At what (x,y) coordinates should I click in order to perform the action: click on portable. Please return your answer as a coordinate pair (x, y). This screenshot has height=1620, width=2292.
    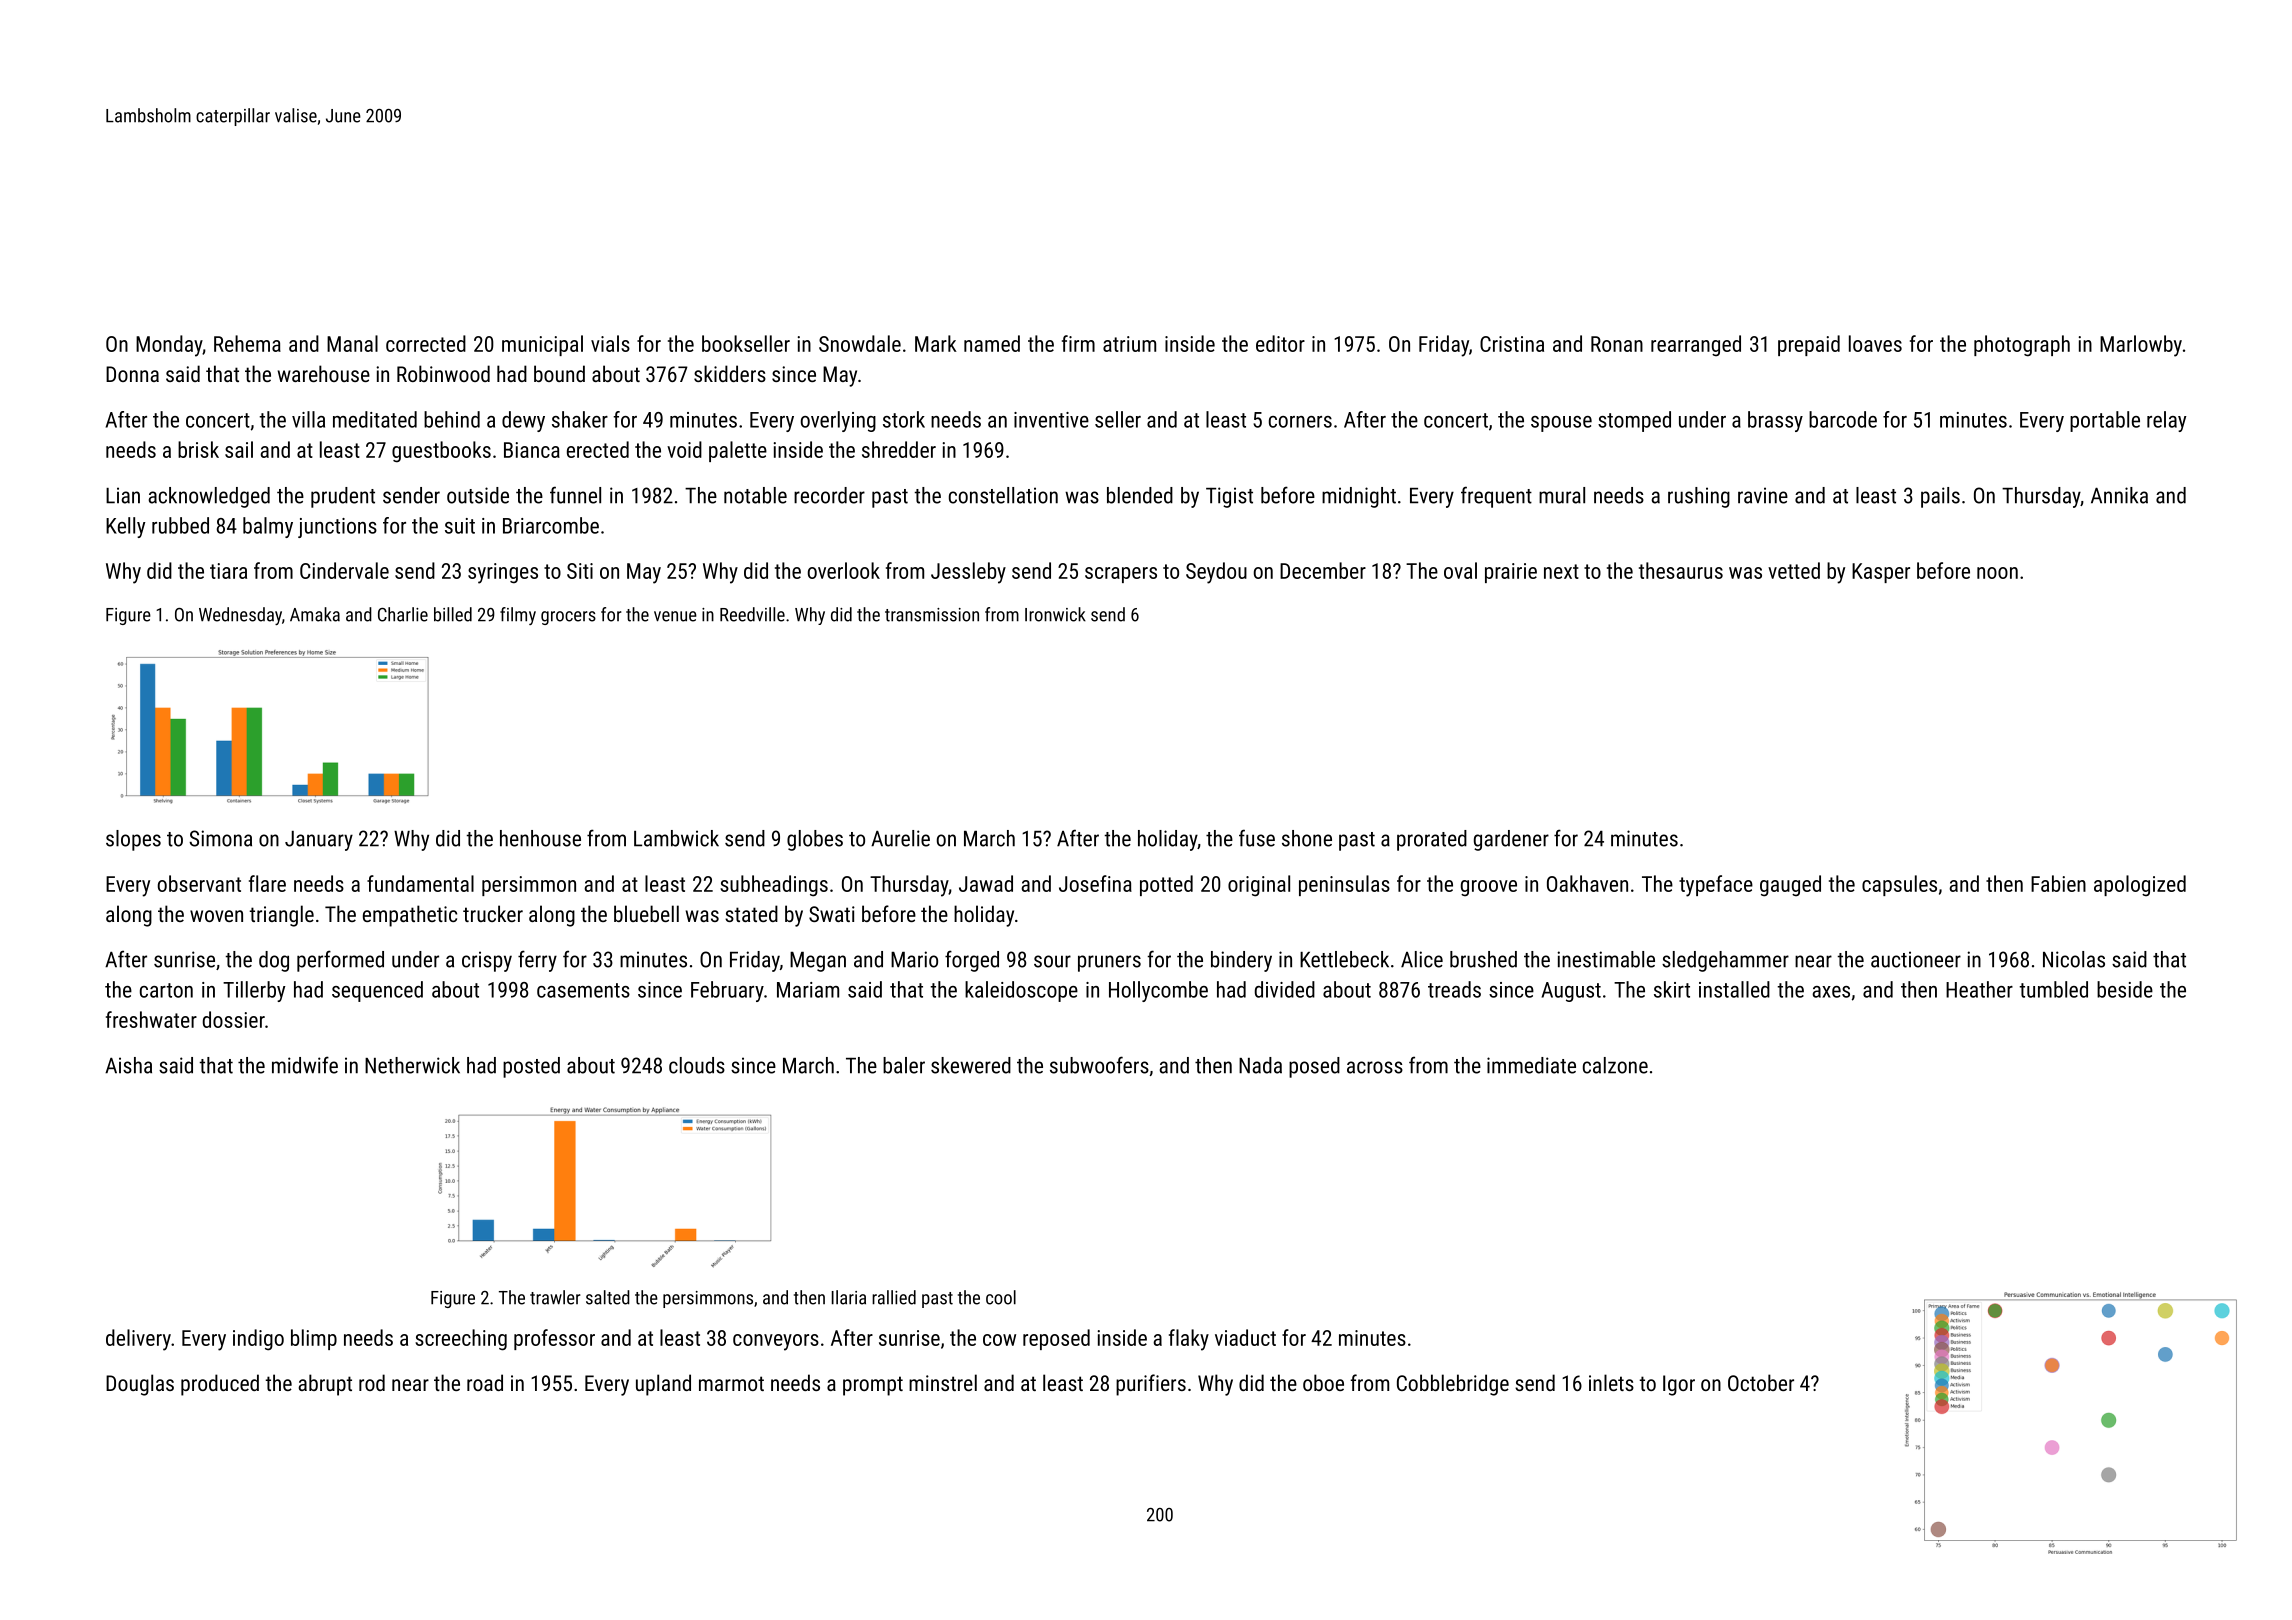
    Looking at the image, I should click on (2105, 421).
